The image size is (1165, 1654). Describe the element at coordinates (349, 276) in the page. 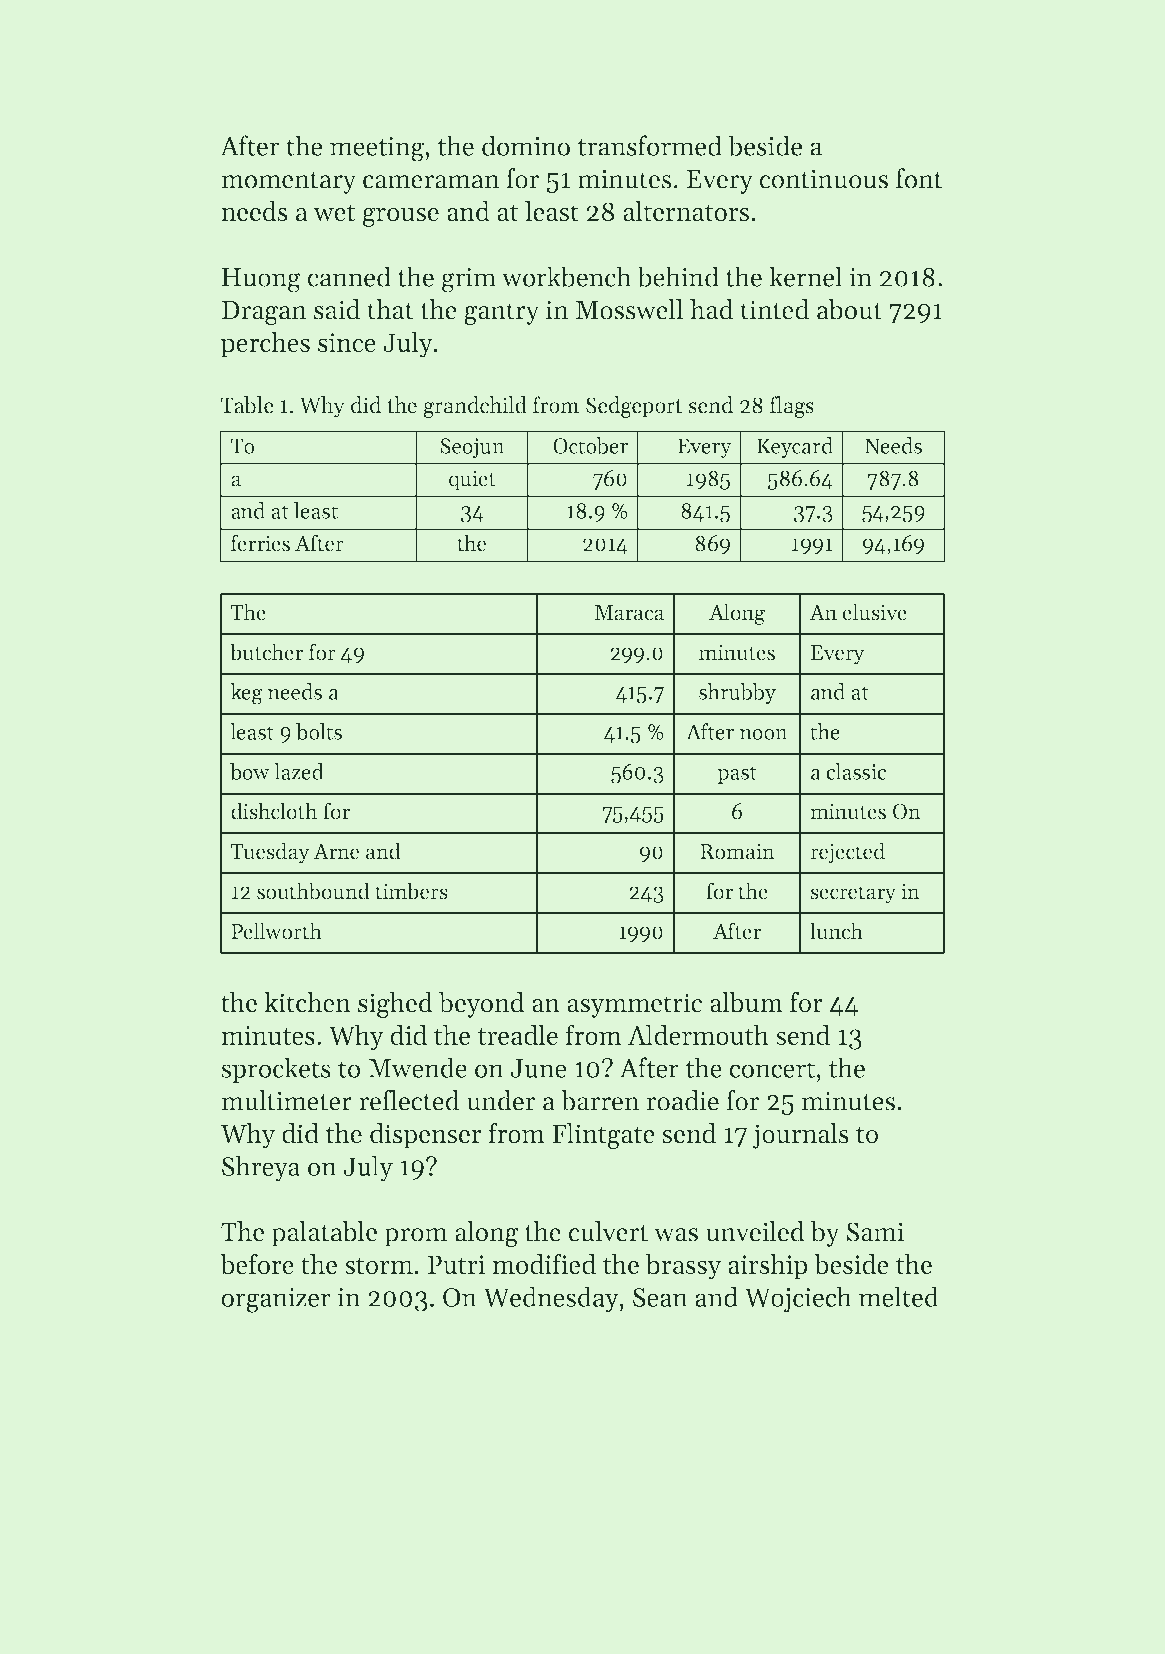

I see `canned` at that location.
